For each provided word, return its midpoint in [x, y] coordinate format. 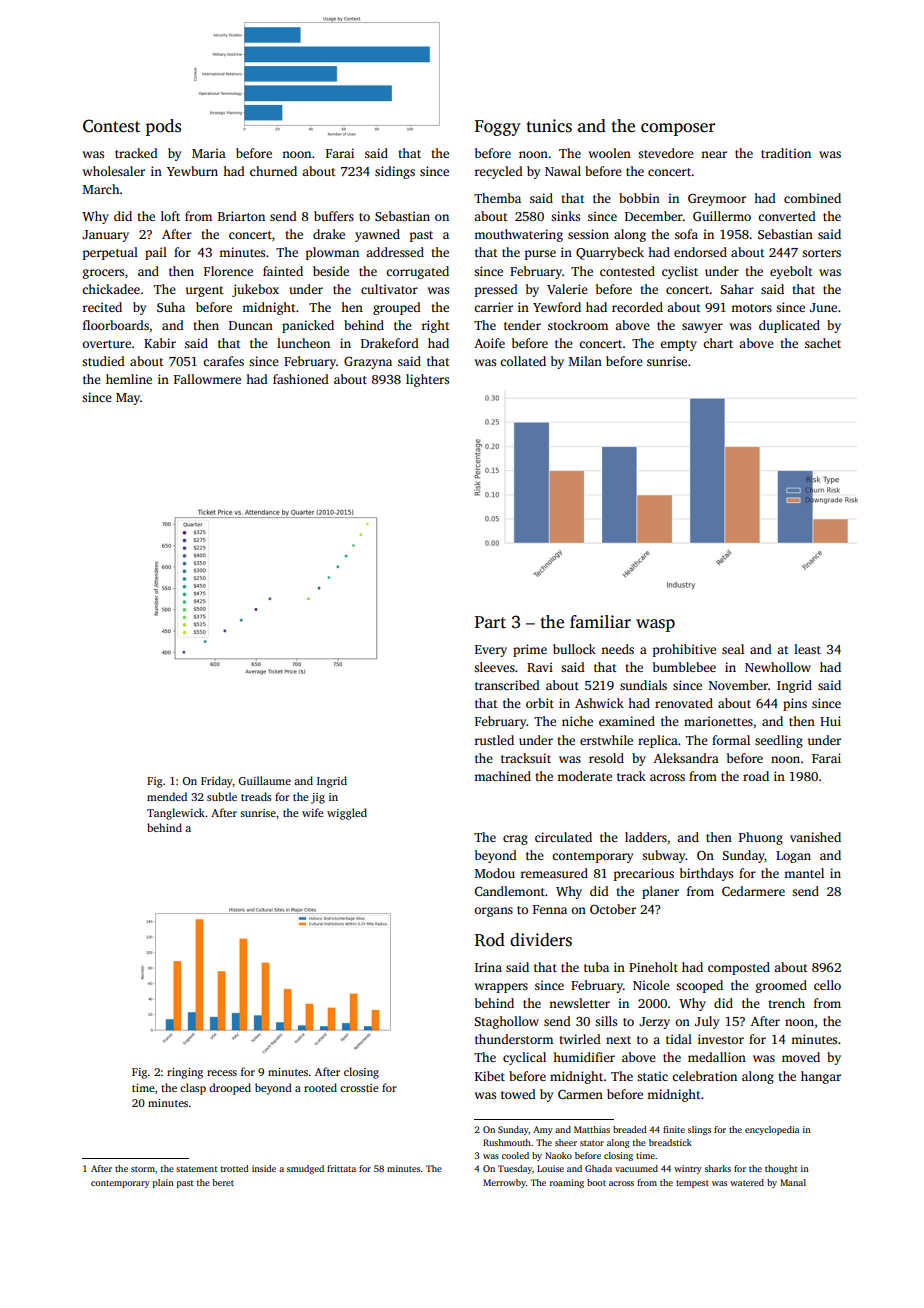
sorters [821, 253]
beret [223, 1182]
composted [739, 968]
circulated [563, 837]
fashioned [301, 379]
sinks [565, 216]
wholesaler [114, 171]
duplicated [789, 326]
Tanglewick [176, 814]
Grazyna [368, 362]
